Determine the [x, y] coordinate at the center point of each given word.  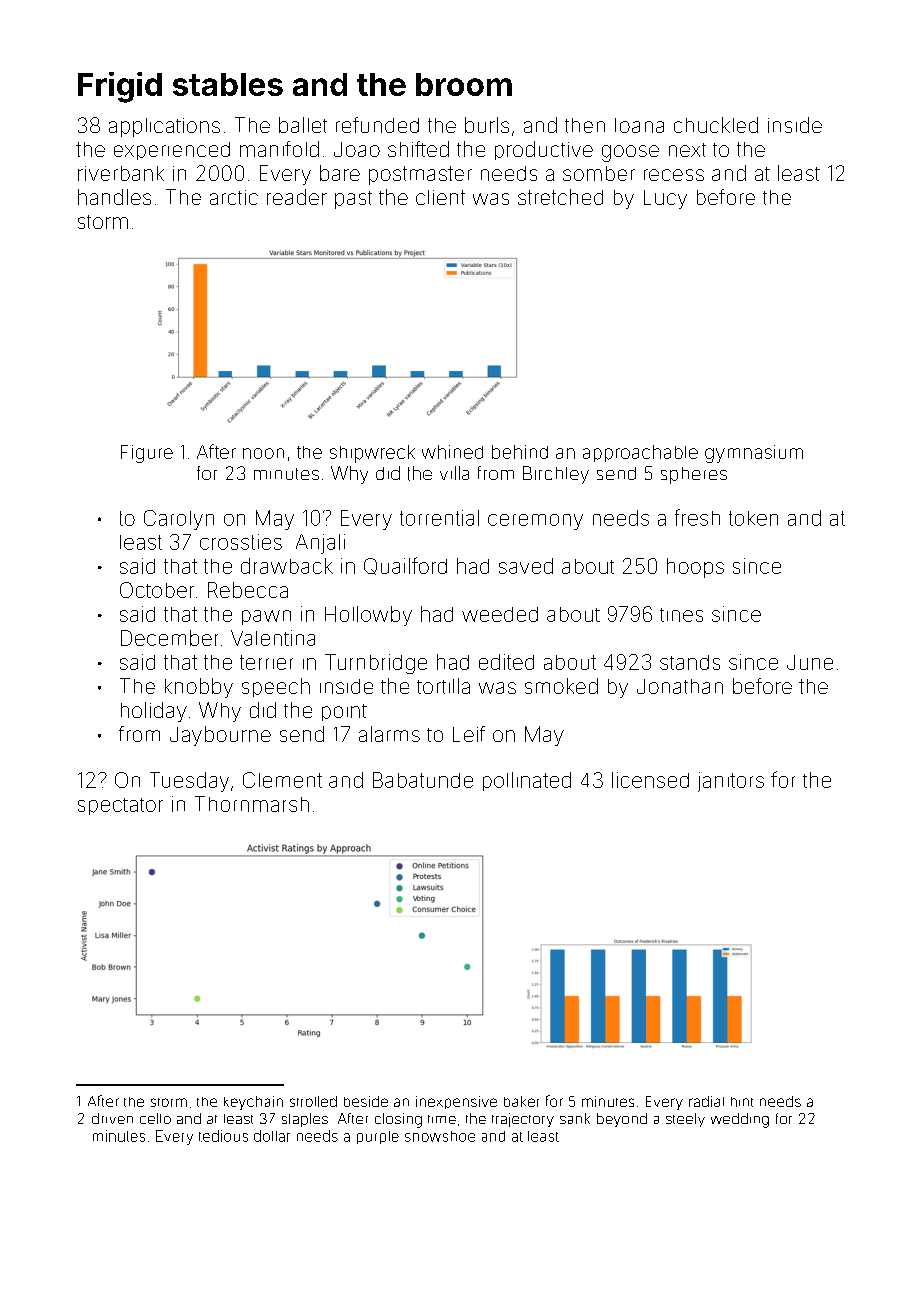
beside [366, 1101]
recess [674, 175]
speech [276, 687]
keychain [253, 1103]
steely [685, 1120]
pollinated [527, 781]
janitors [731, 782]
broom [464, 84]
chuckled [716, 125]
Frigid [120, 87]
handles [114, 197]
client [440, 197]
